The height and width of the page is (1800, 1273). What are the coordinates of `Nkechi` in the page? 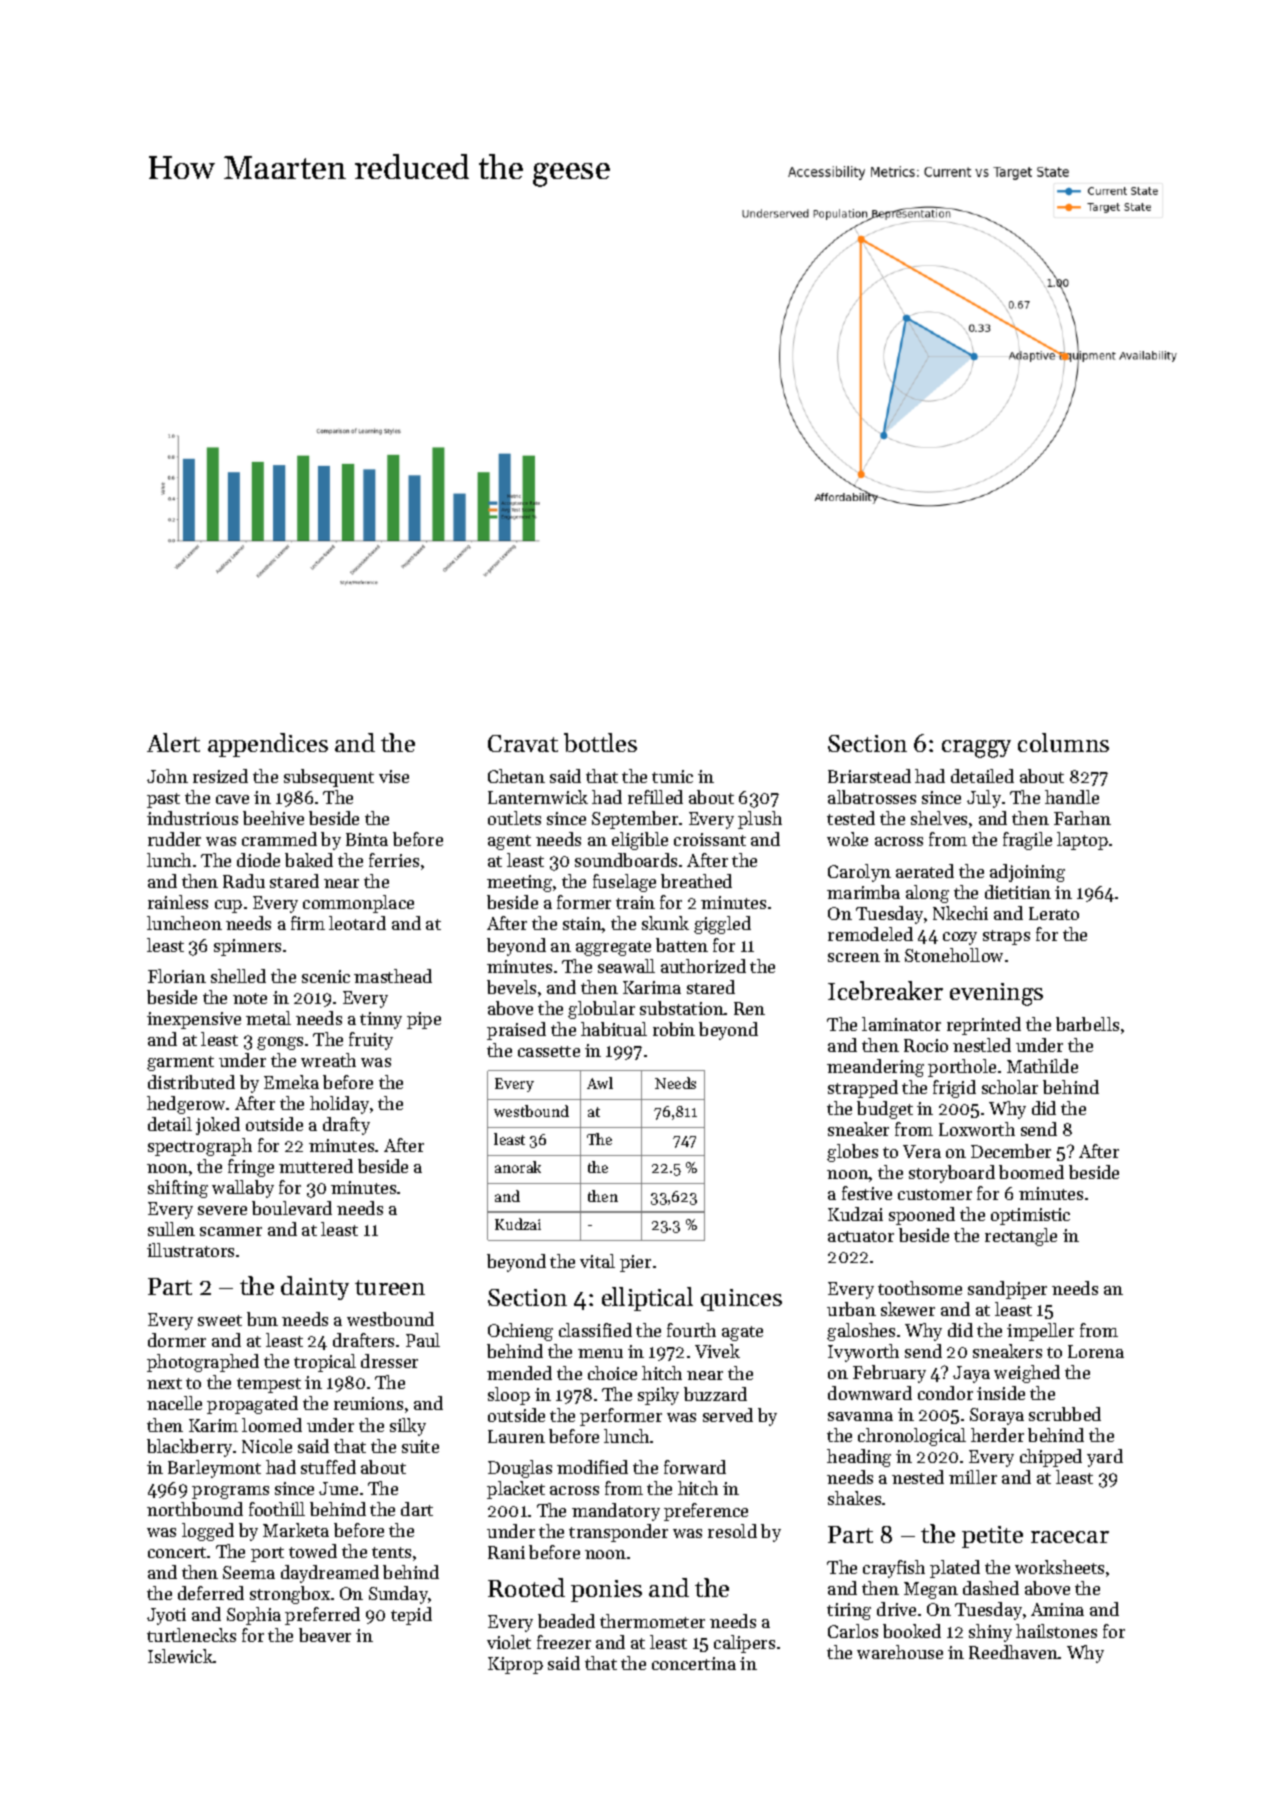 It's located at (960, 913).
